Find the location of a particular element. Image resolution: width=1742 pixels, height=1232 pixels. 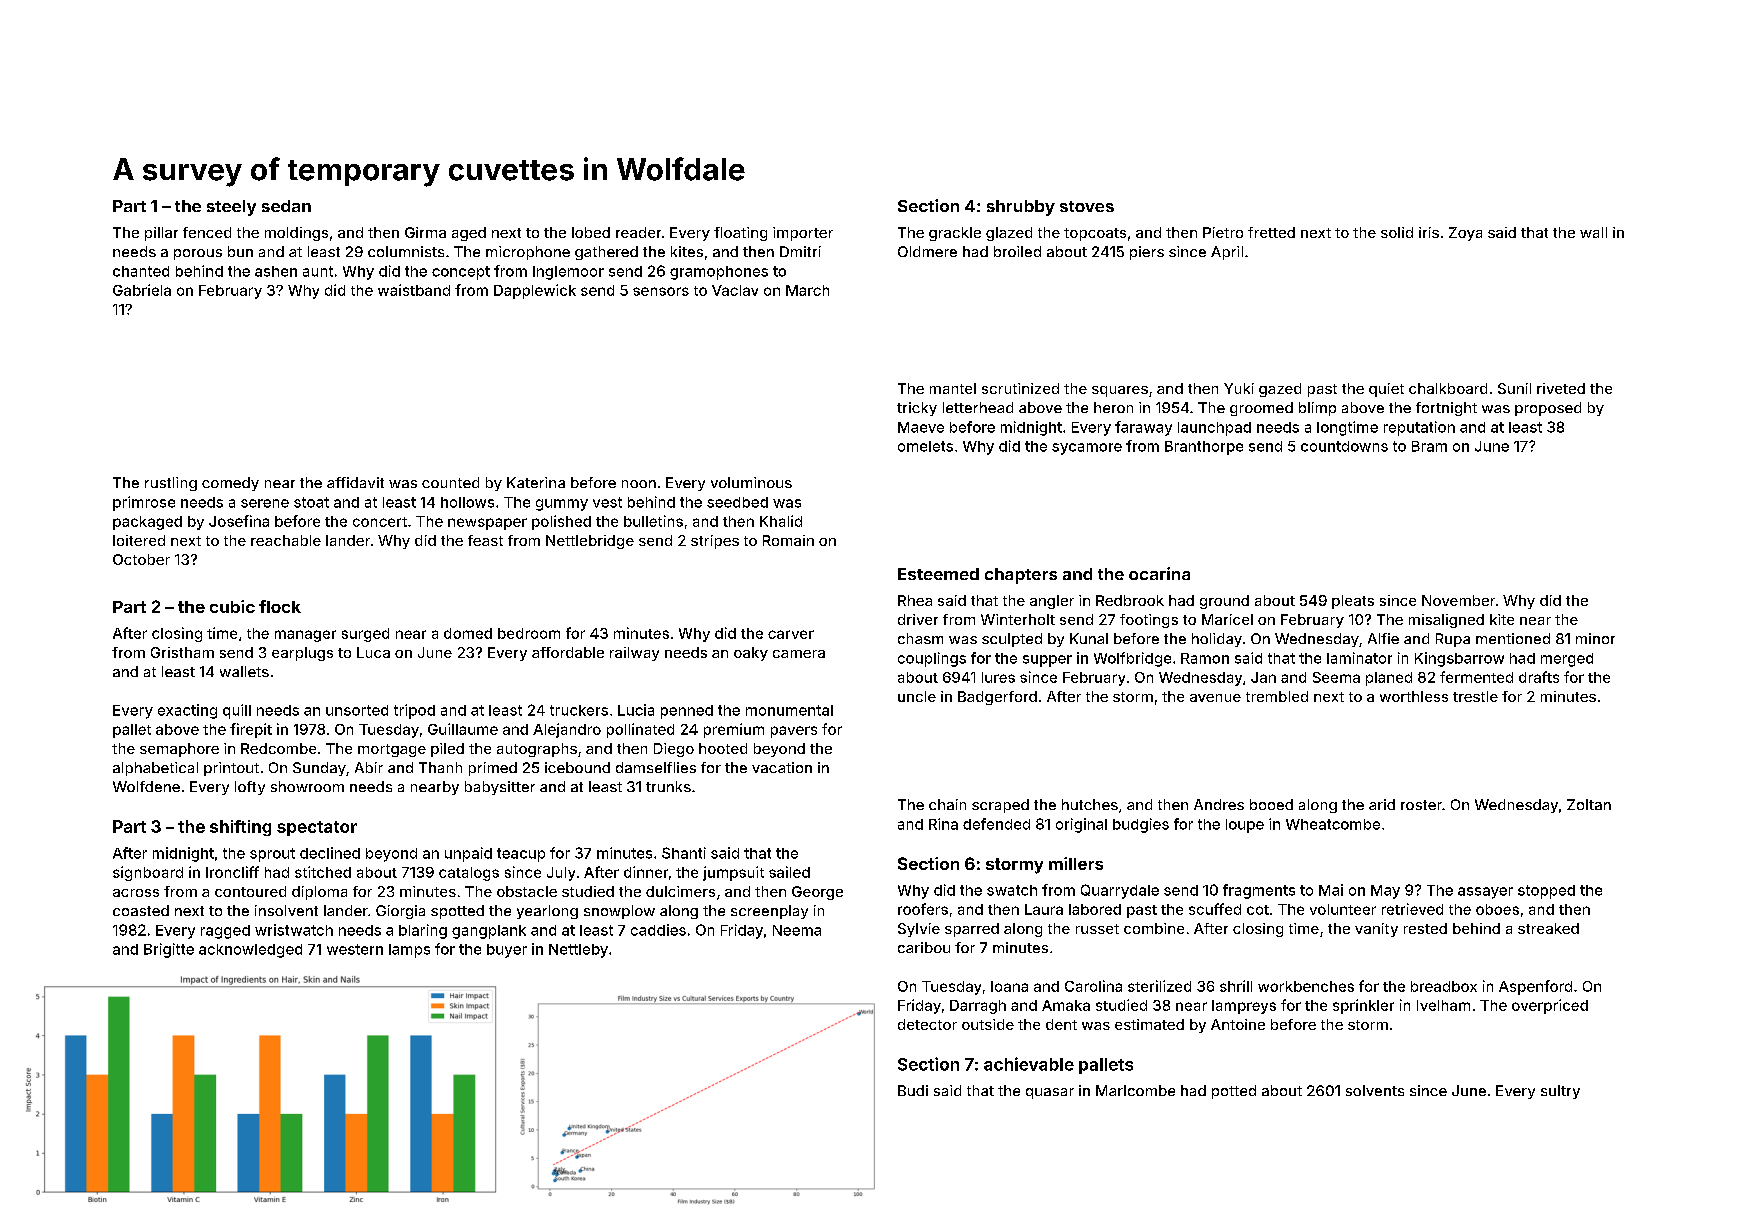

Josefina is located at coordinates (239, 521).
